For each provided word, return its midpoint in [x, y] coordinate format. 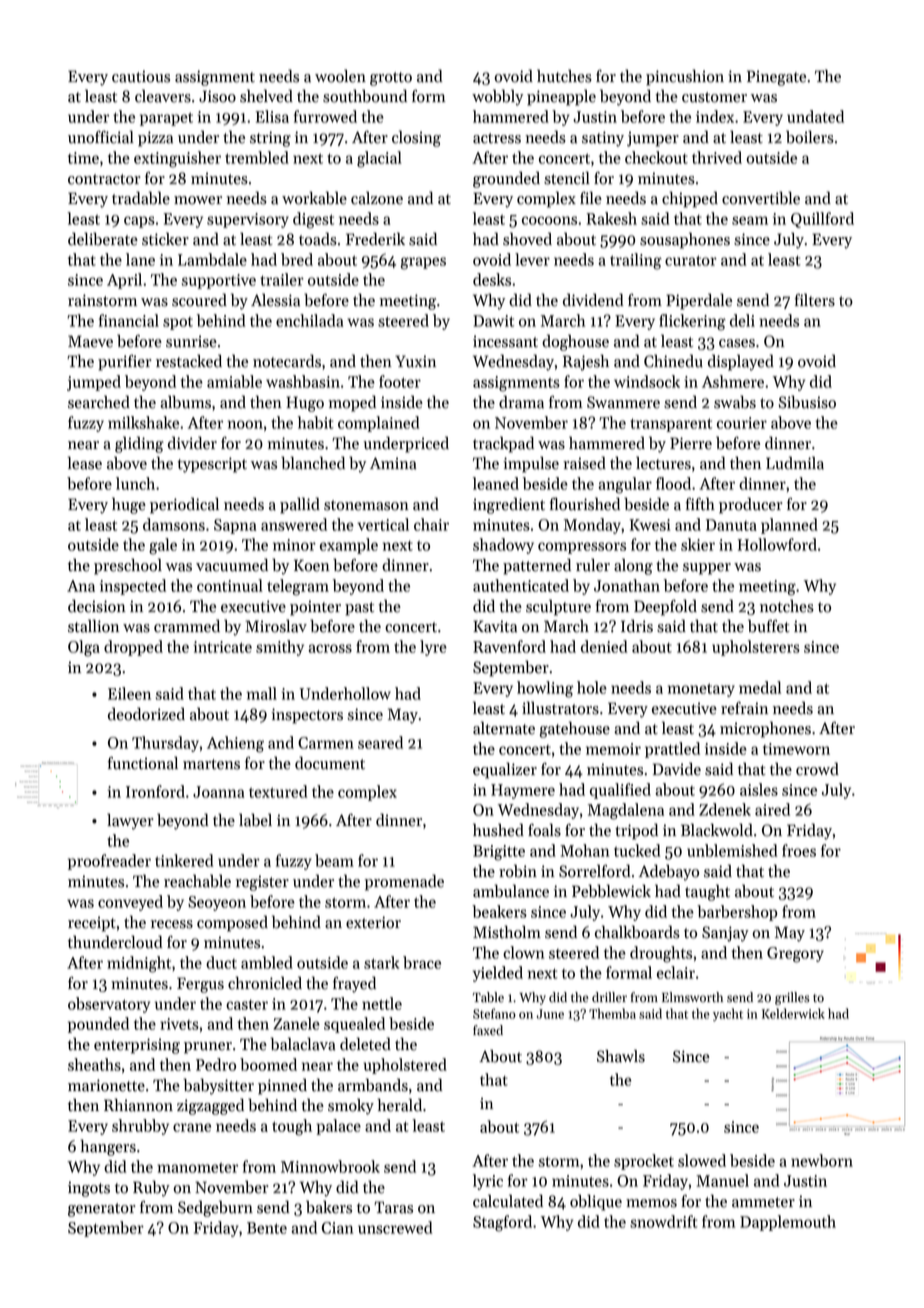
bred [297, 259]
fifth [700, 504]
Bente [267, 1228]
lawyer [130, 821]
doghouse [575, 342]
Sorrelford [595, 871]
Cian [338, 1228]
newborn [822, 1160]
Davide [677, 769]
